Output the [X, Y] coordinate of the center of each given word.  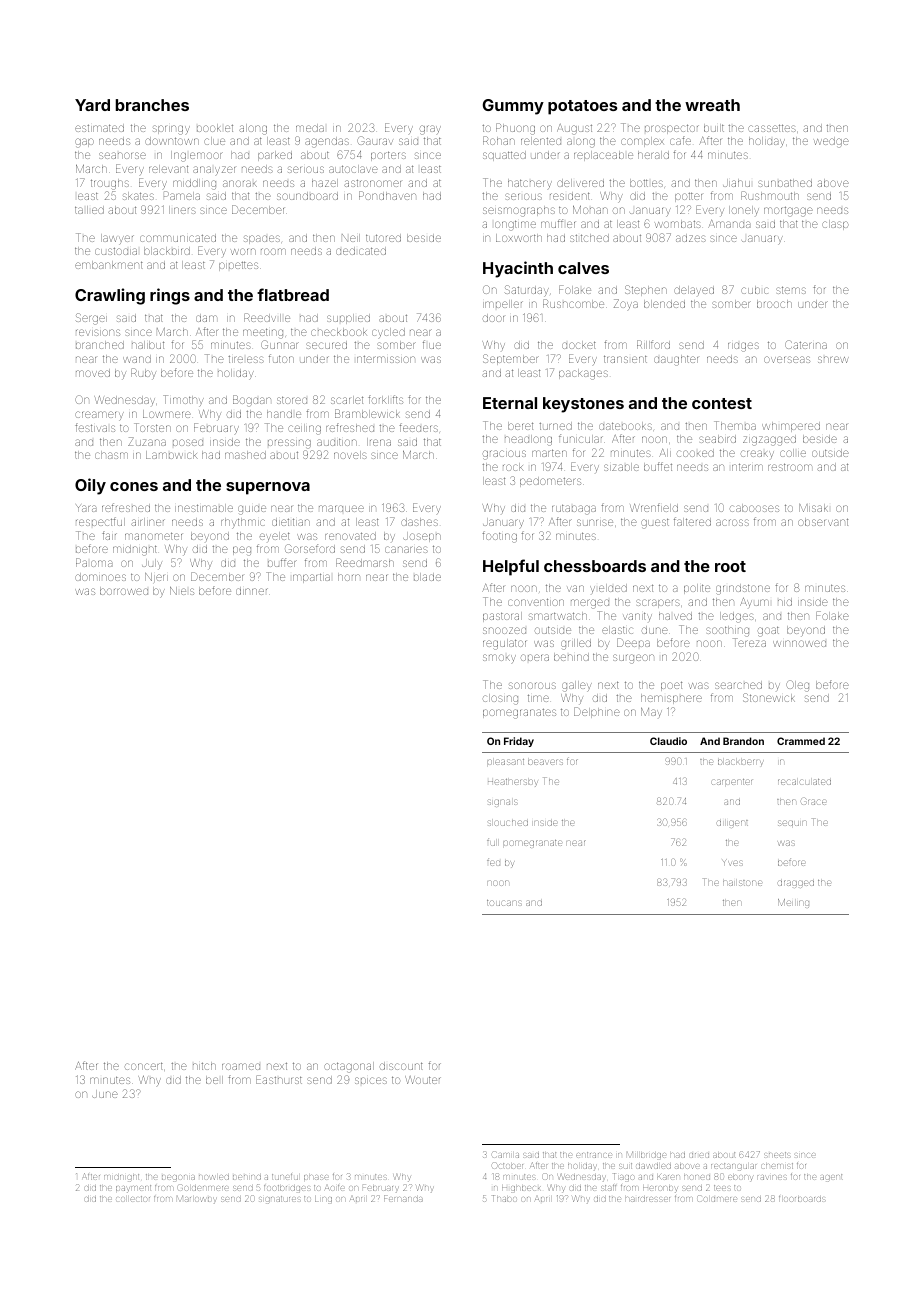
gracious [504, 455]
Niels [182, 591]
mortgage [788, 212]
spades [262, 239]
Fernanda [403, 1198]
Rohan [499, 140]
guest [655, 524]
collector [133, 1199]
